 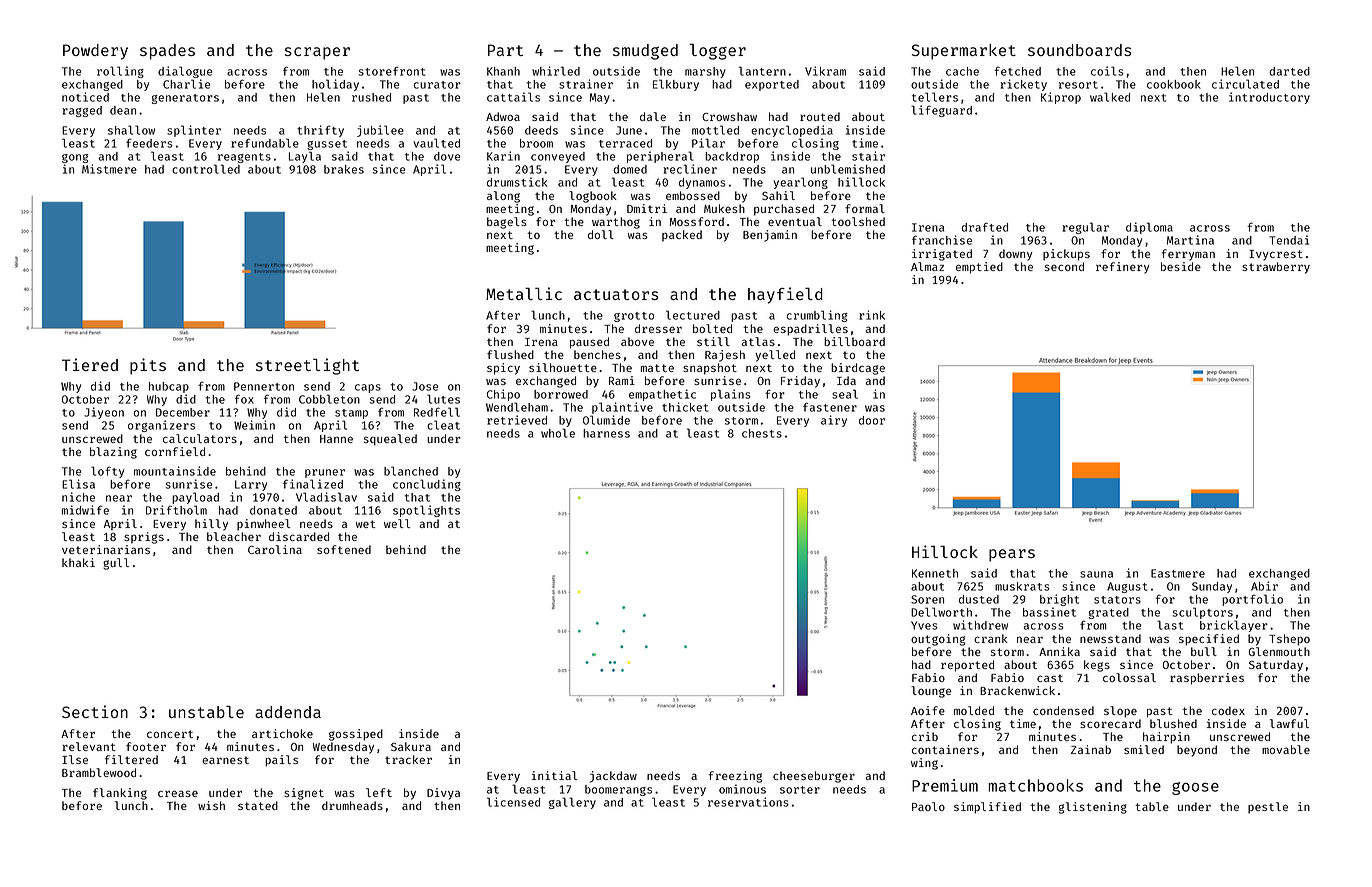 What do you see at coordinates (762, 433) in the screenshot?
I see `chests` at bounding box center [762, 433].
